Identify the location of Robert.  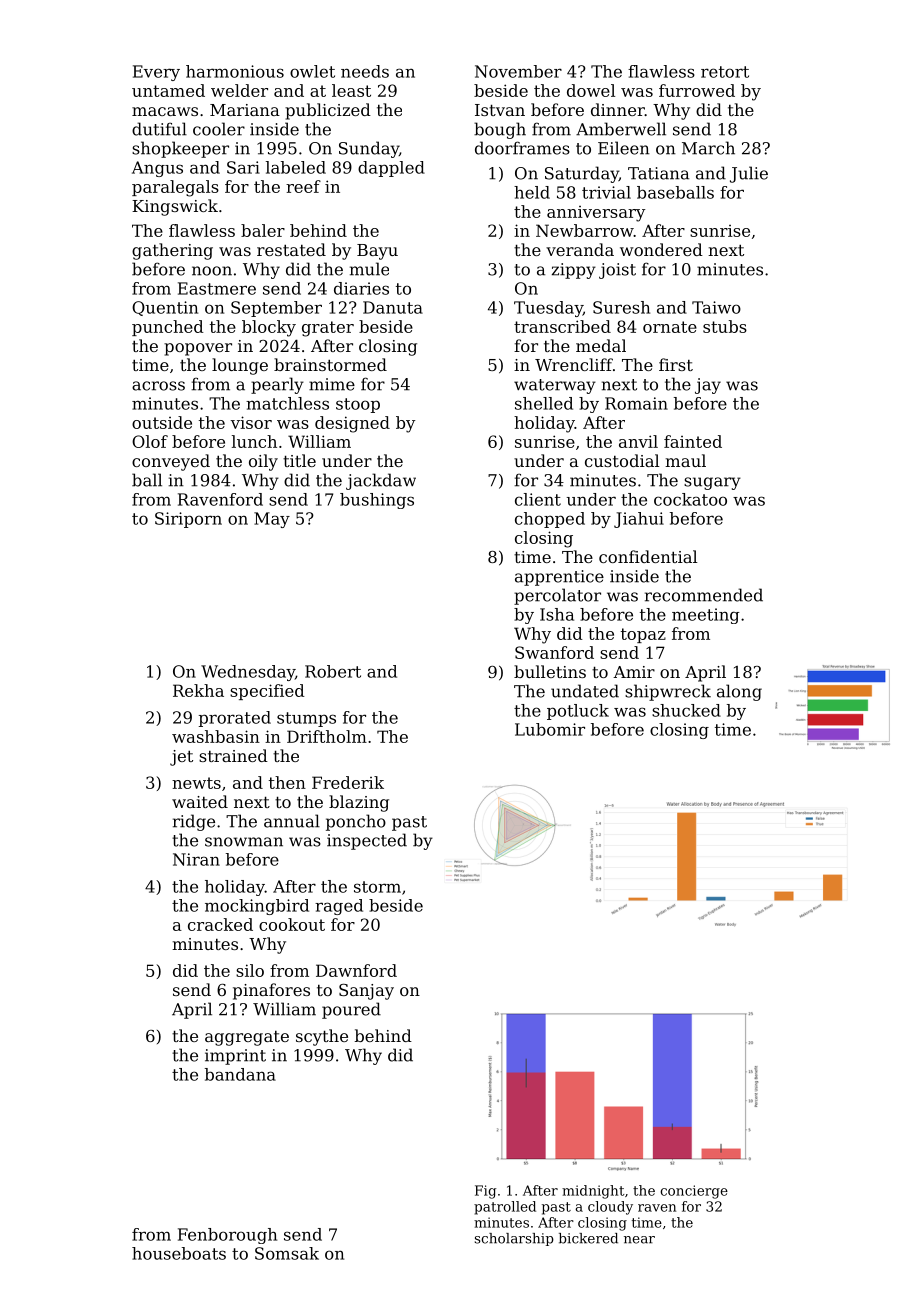
(333, 671).
